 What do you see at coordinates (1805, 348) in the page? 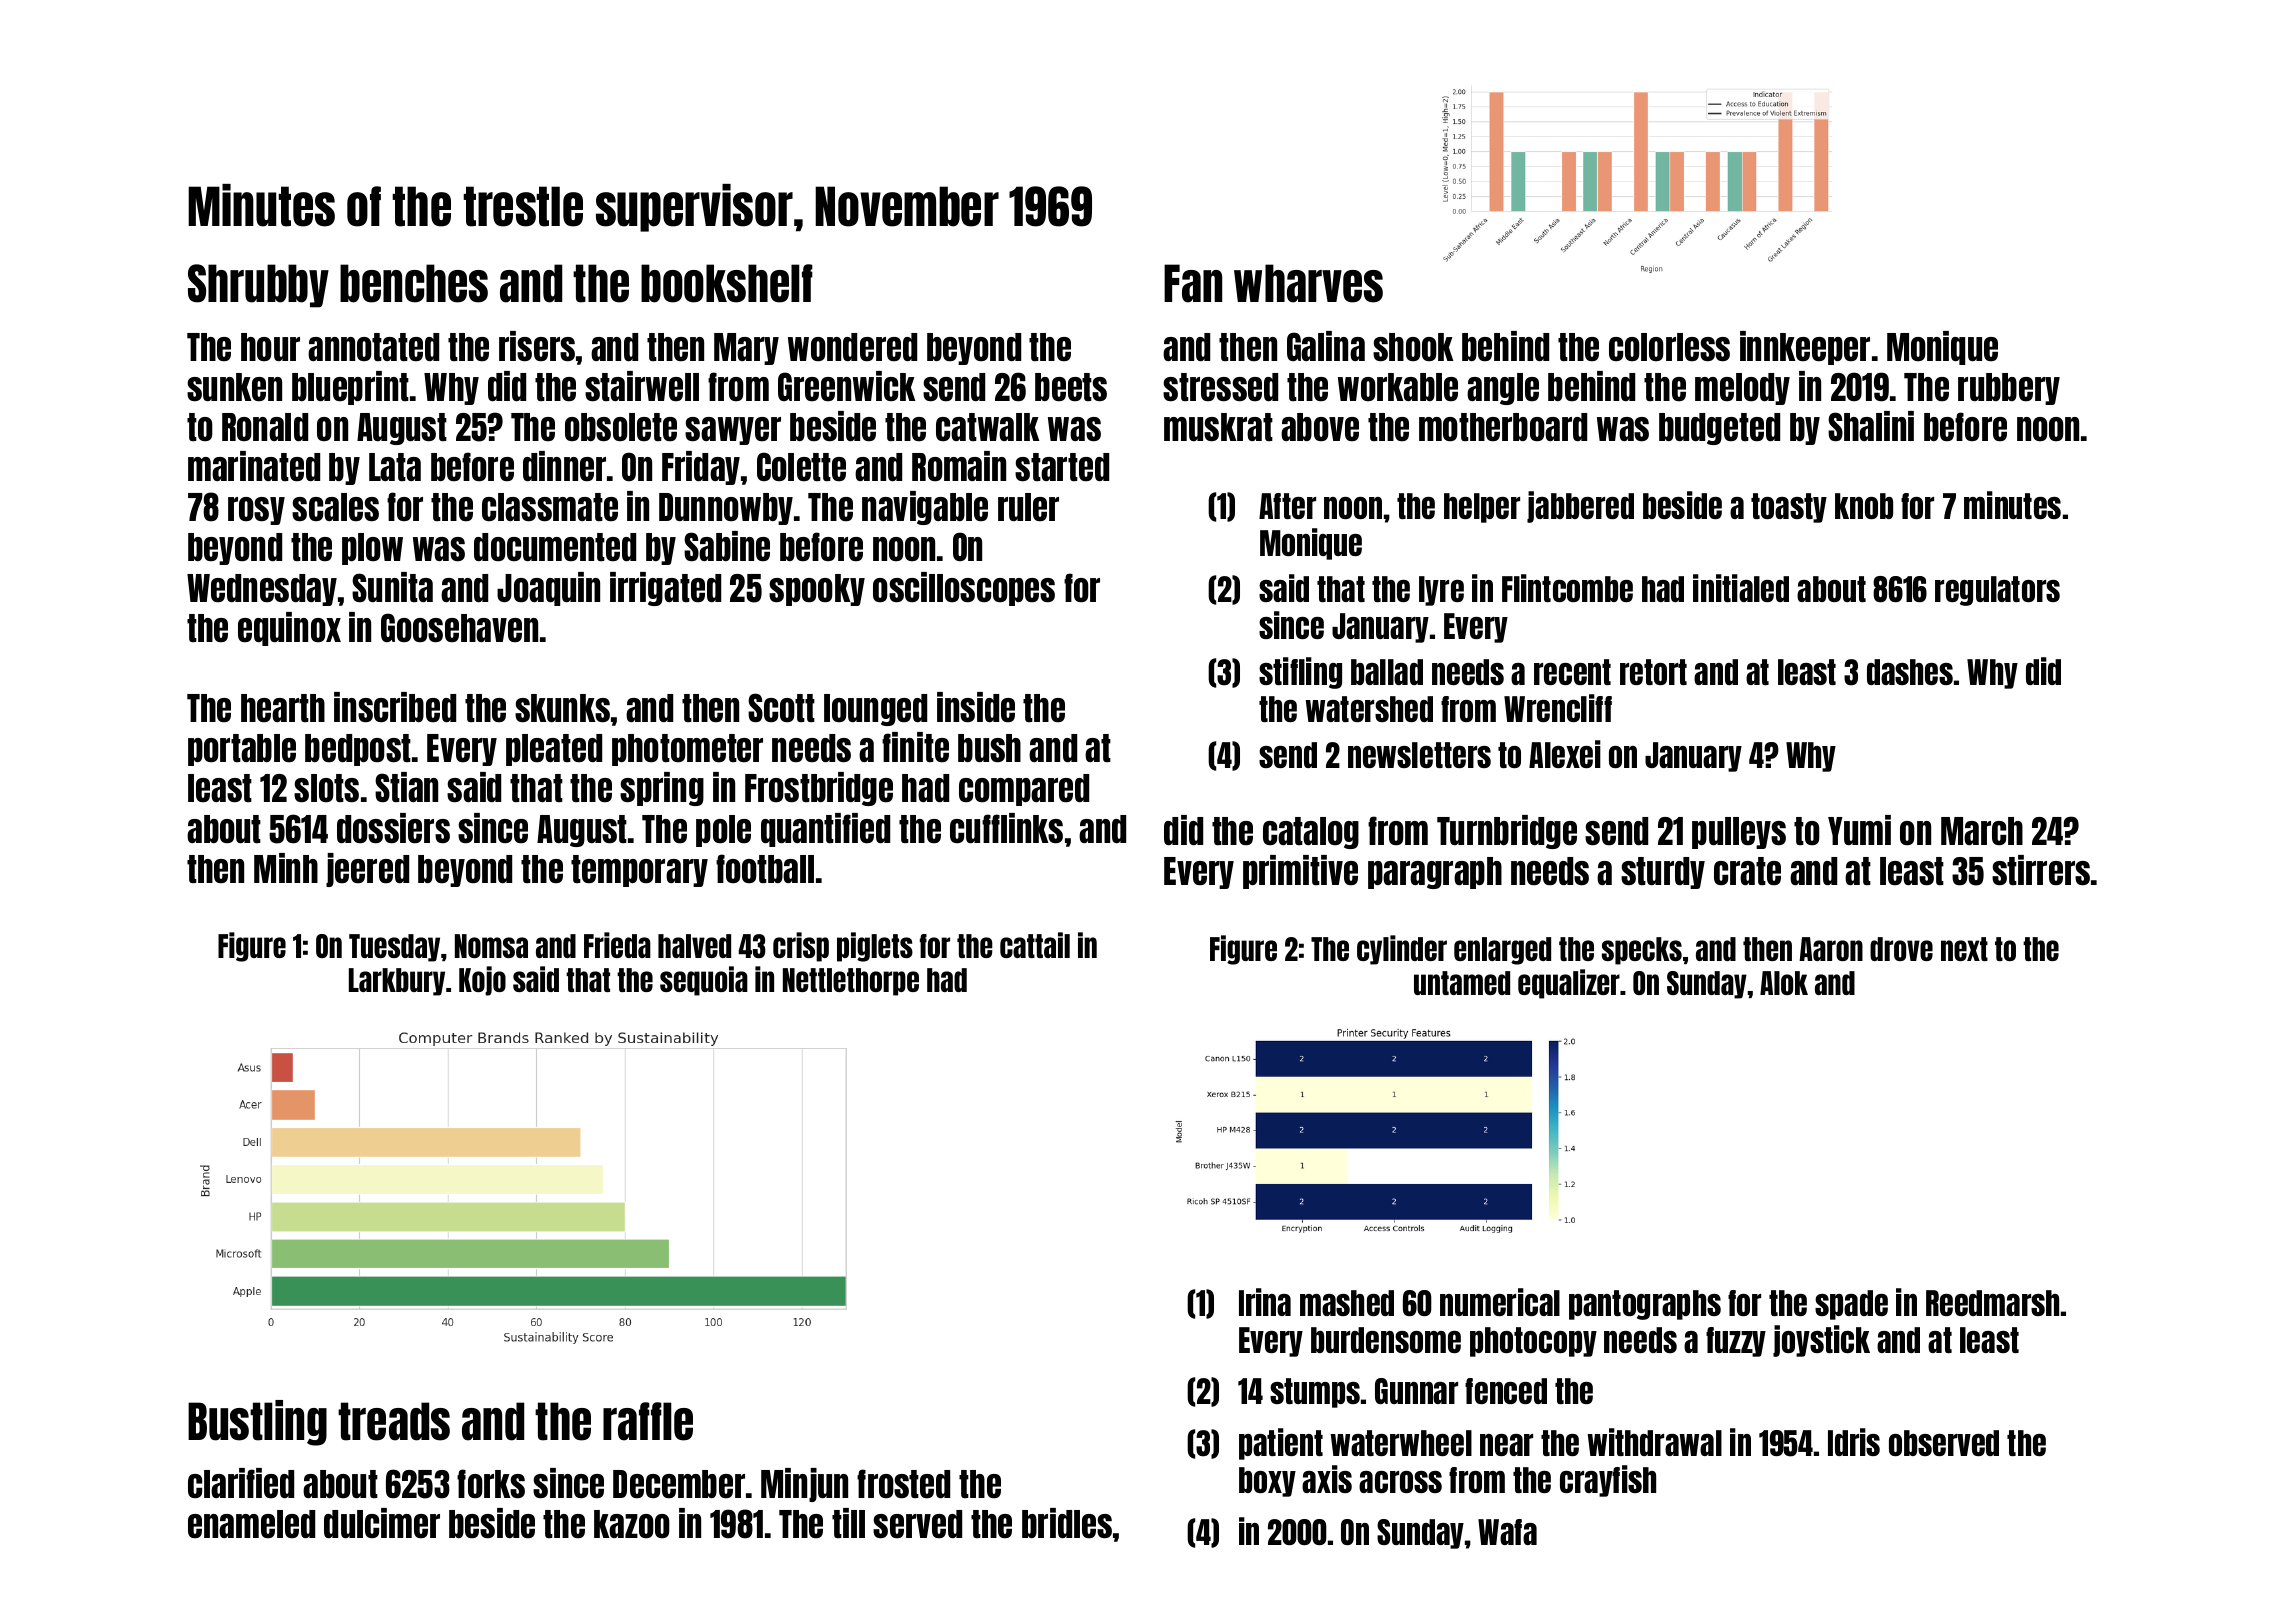
I see `innkeeper` at bounding box center [1805, 348].
